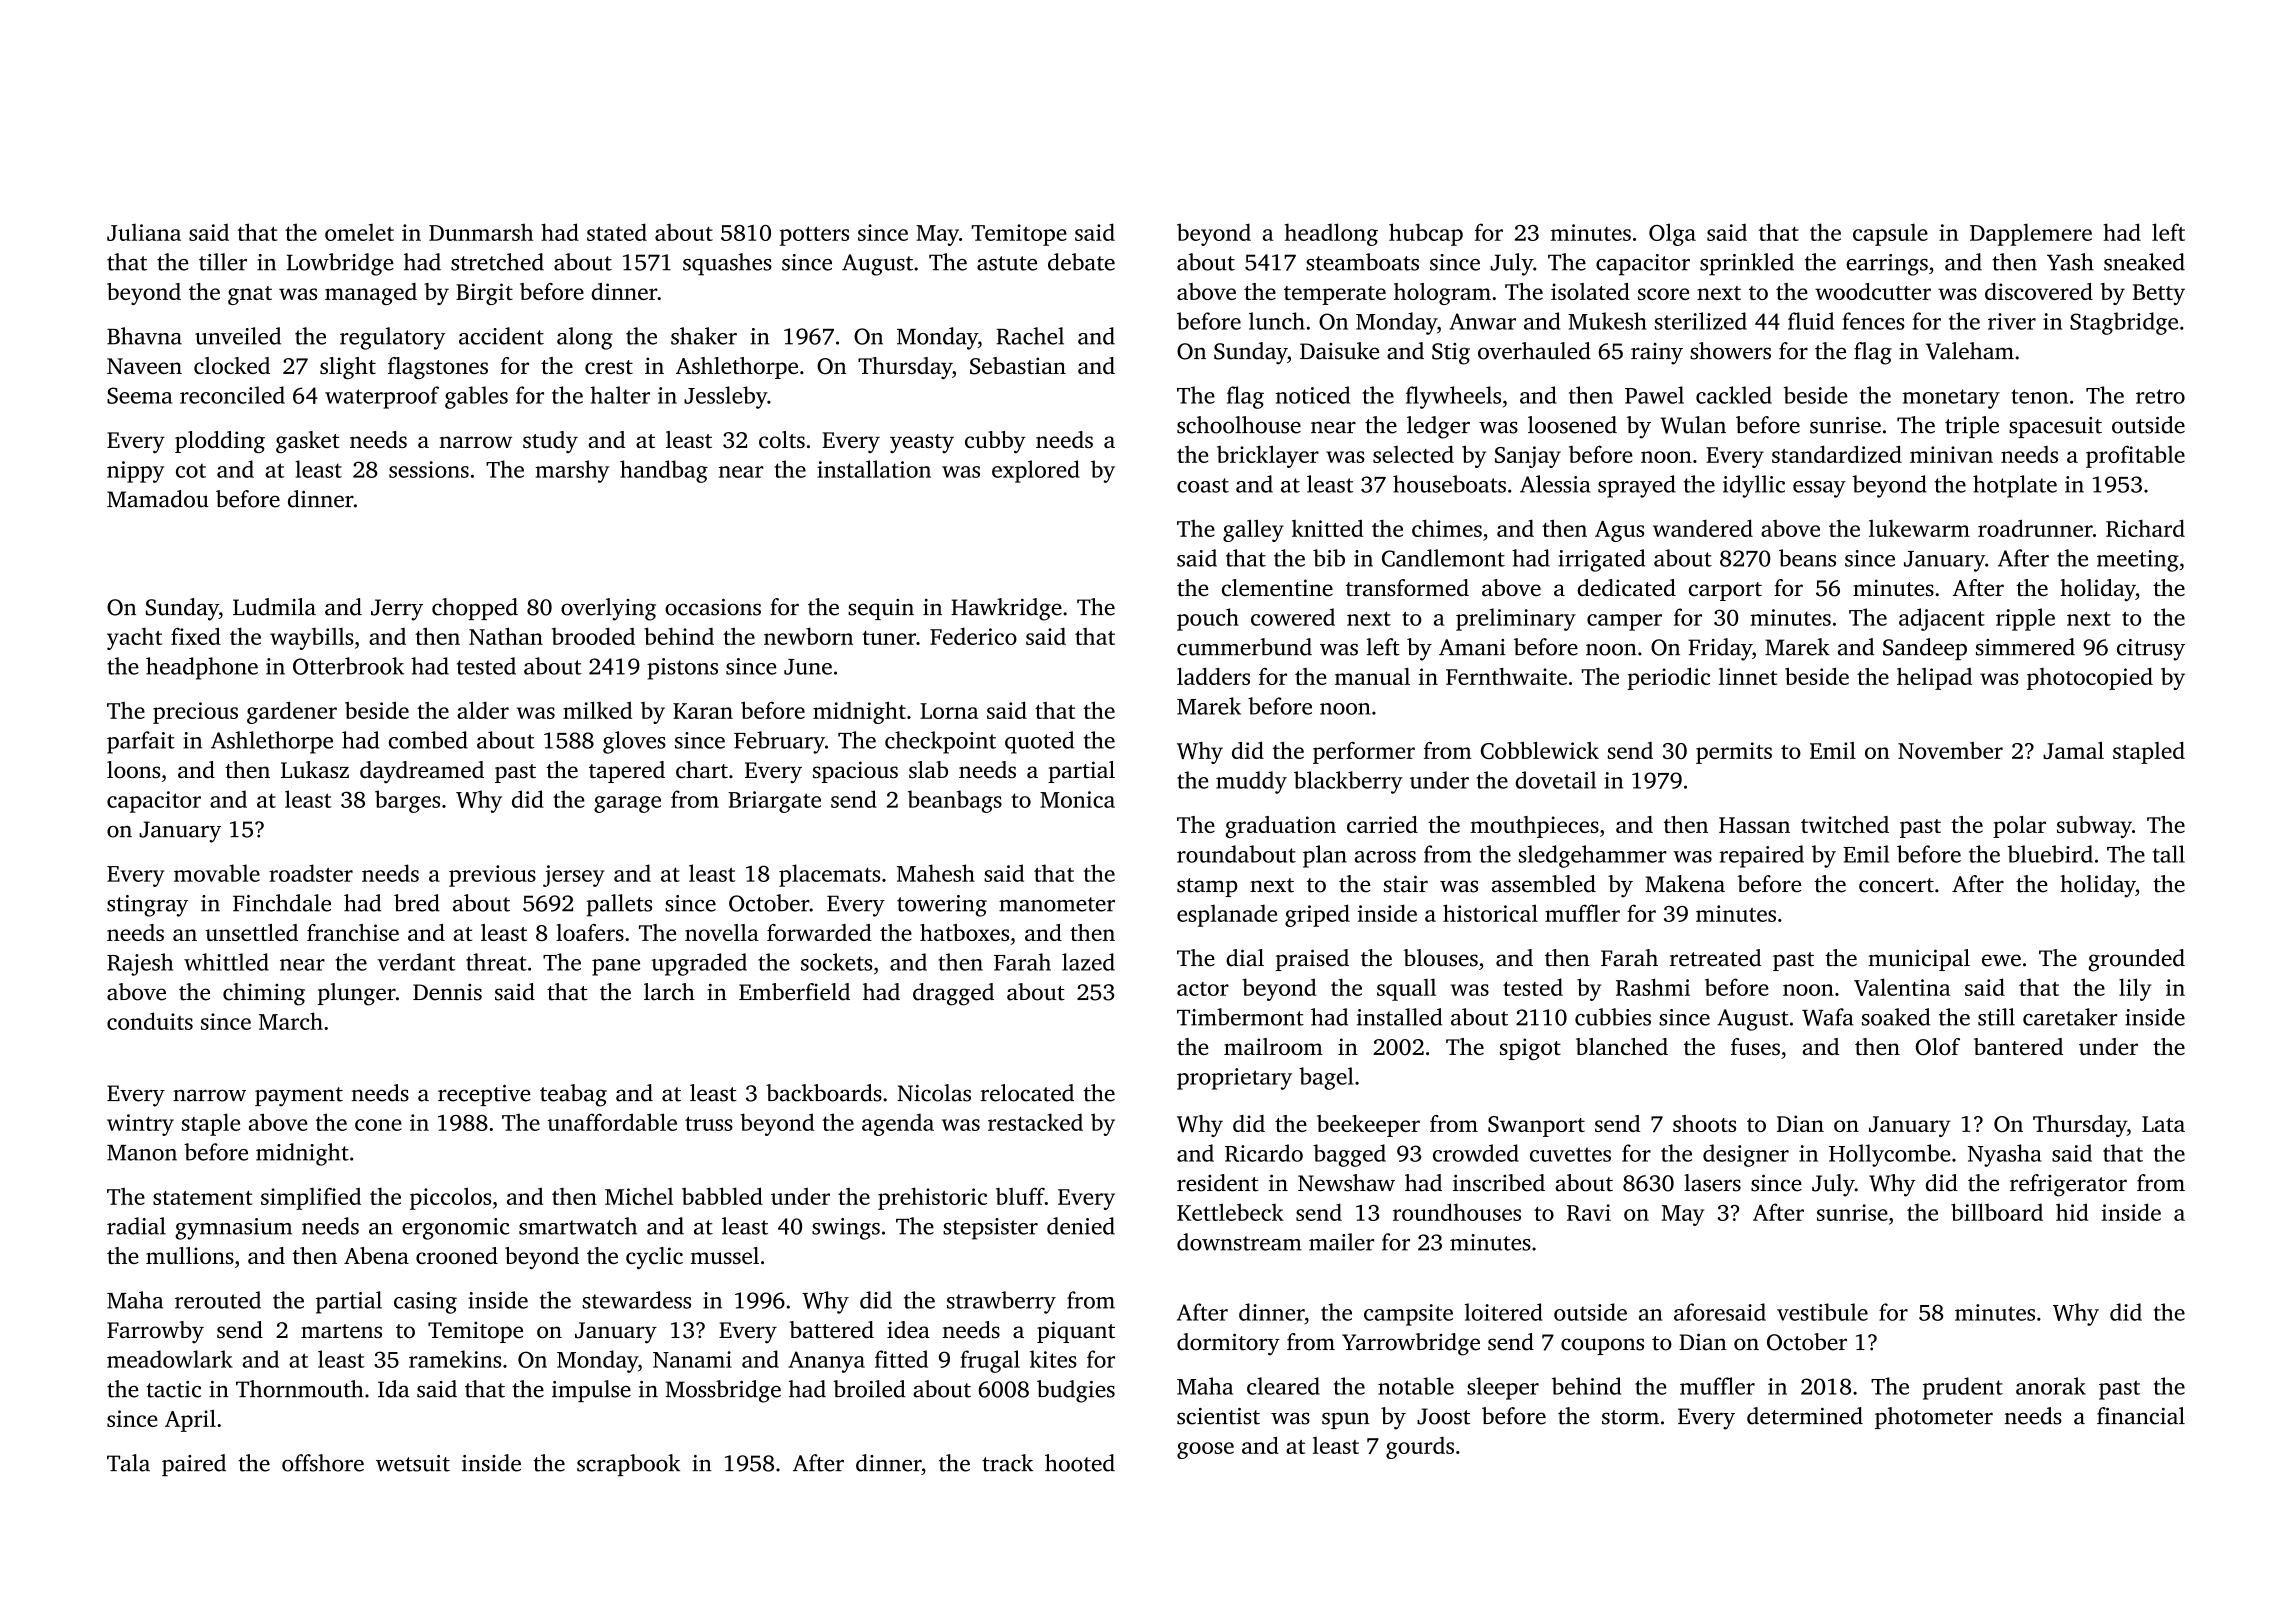 This page has height=1620, width=2292. I want to click on twitched, so click(1845, 824).
